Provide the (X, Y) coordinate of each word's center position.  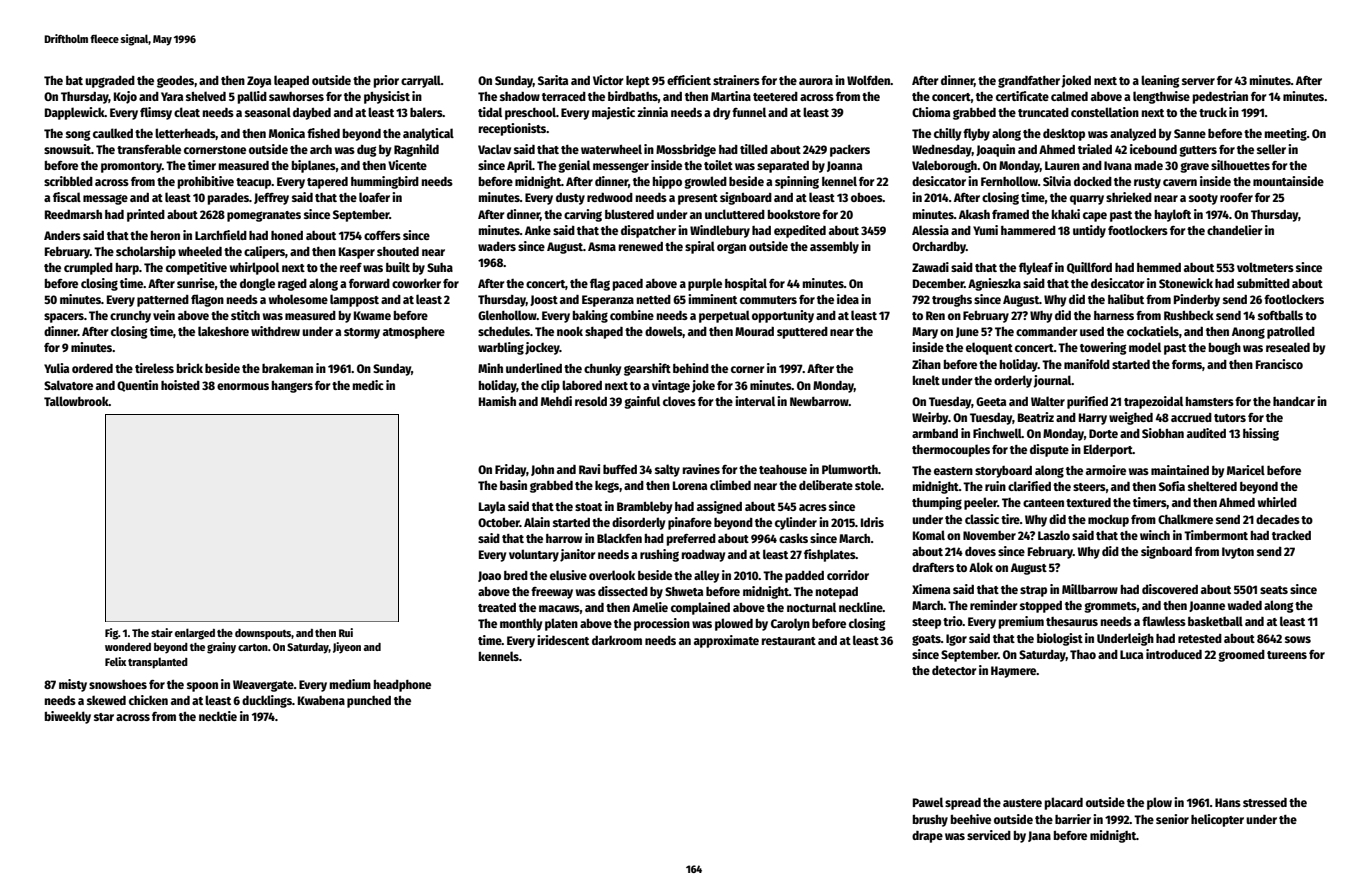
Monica (287, 133)
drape (927, 837)
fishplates (830, 555)
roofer (1236, 197)
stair (162, 632)
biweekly (68, 717)
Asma (602, 246)
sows (1298, 639)
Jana (1039, 836)
